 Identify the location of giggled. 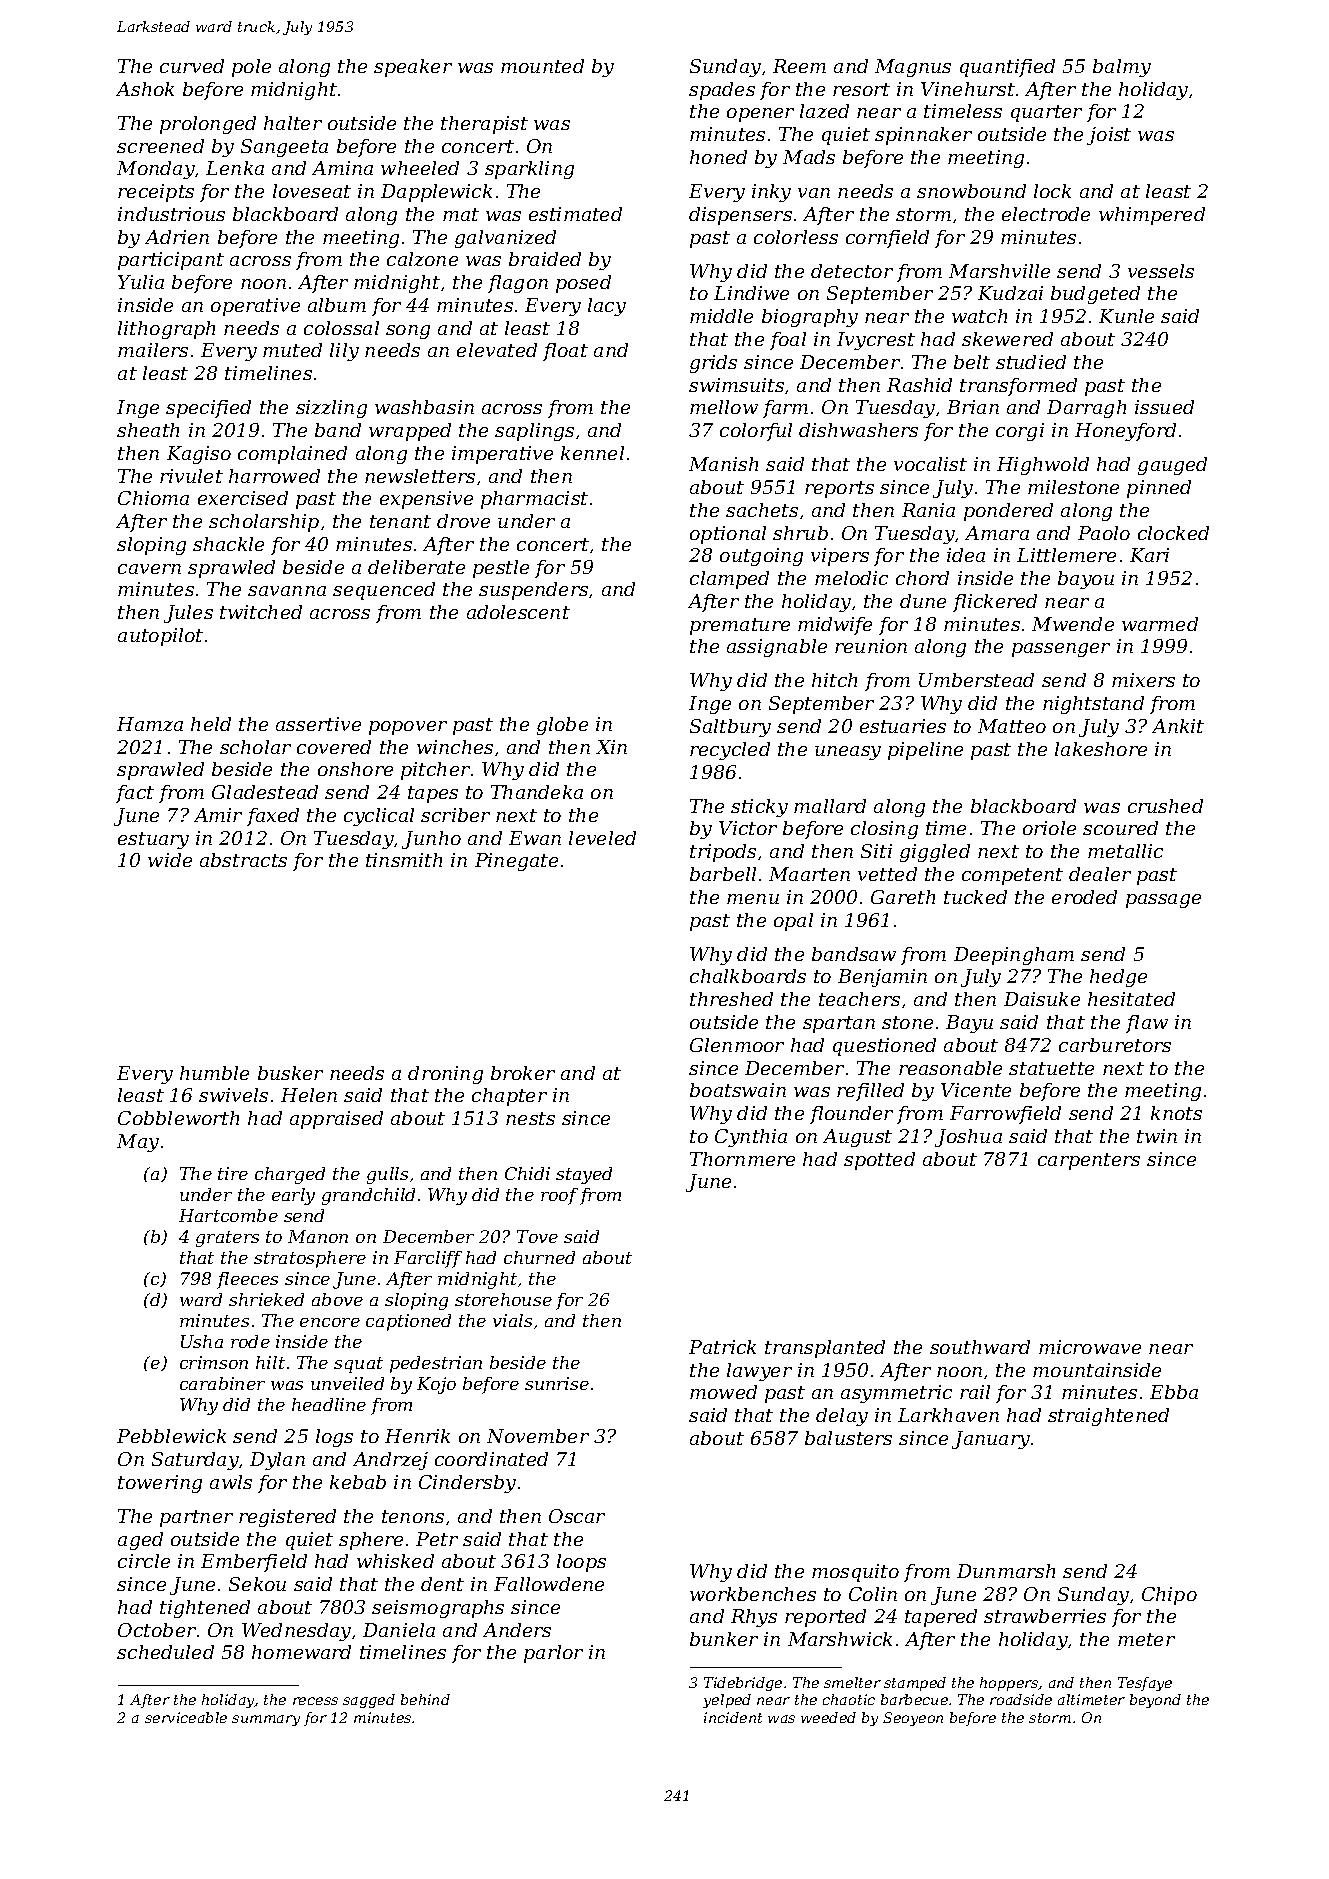
(935, 853).
